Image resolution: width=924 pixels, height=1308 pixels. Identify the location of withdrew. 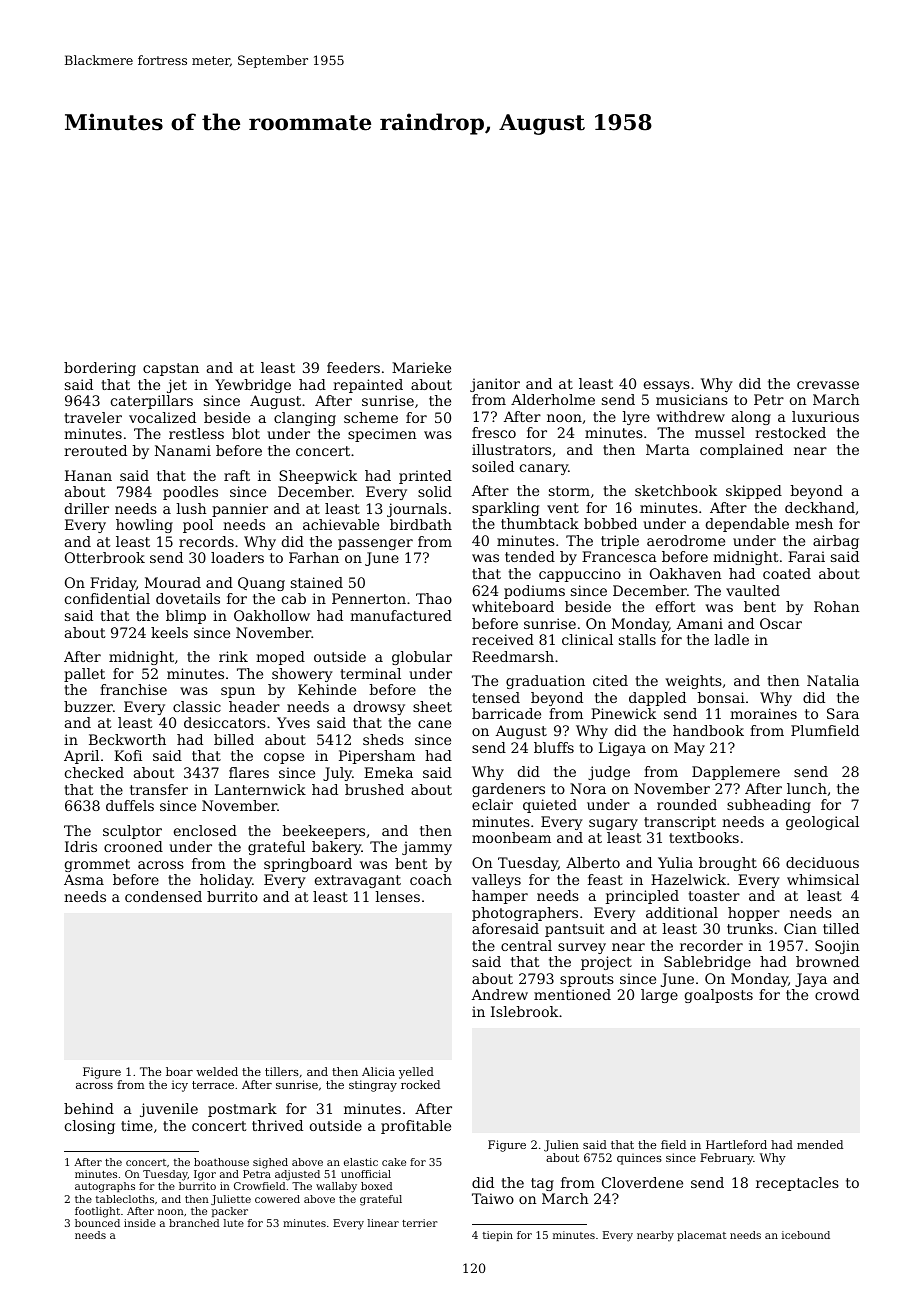
(691, 416).
